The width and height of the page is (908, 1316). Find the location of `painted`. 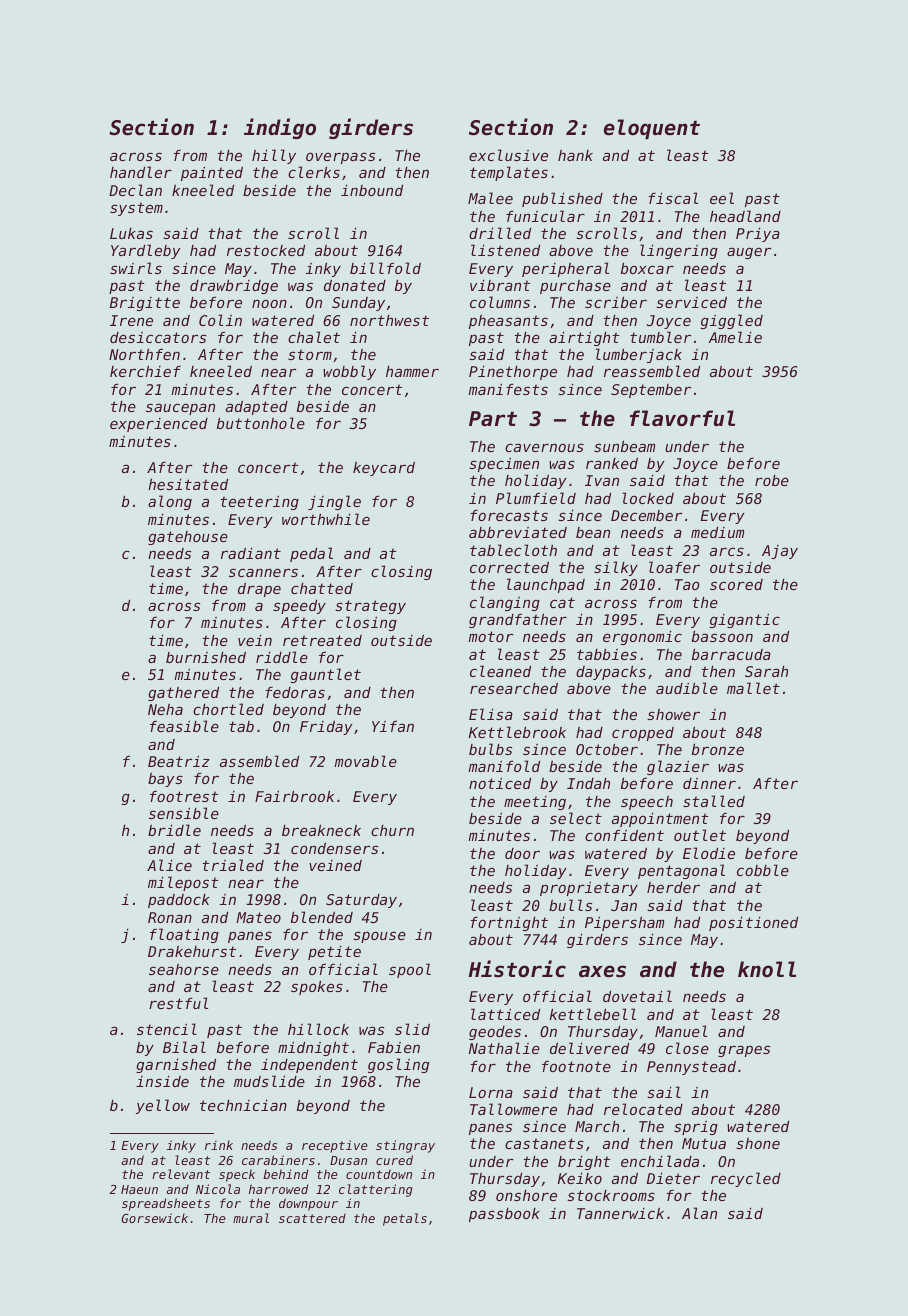

painted is located at coordinates (212, 174).
